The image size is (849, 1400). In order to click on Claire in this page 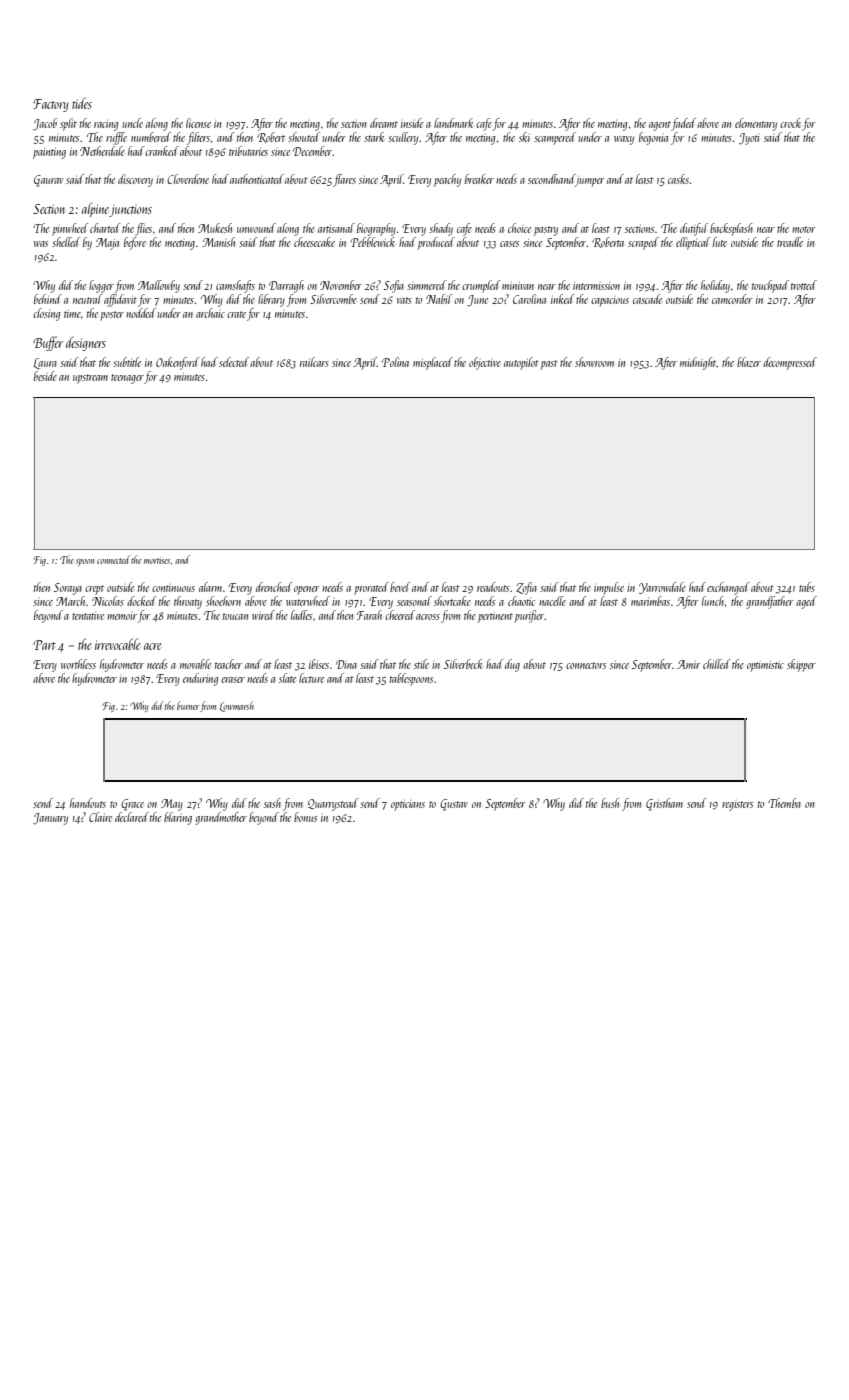, I will do `click(100, 817)`.
